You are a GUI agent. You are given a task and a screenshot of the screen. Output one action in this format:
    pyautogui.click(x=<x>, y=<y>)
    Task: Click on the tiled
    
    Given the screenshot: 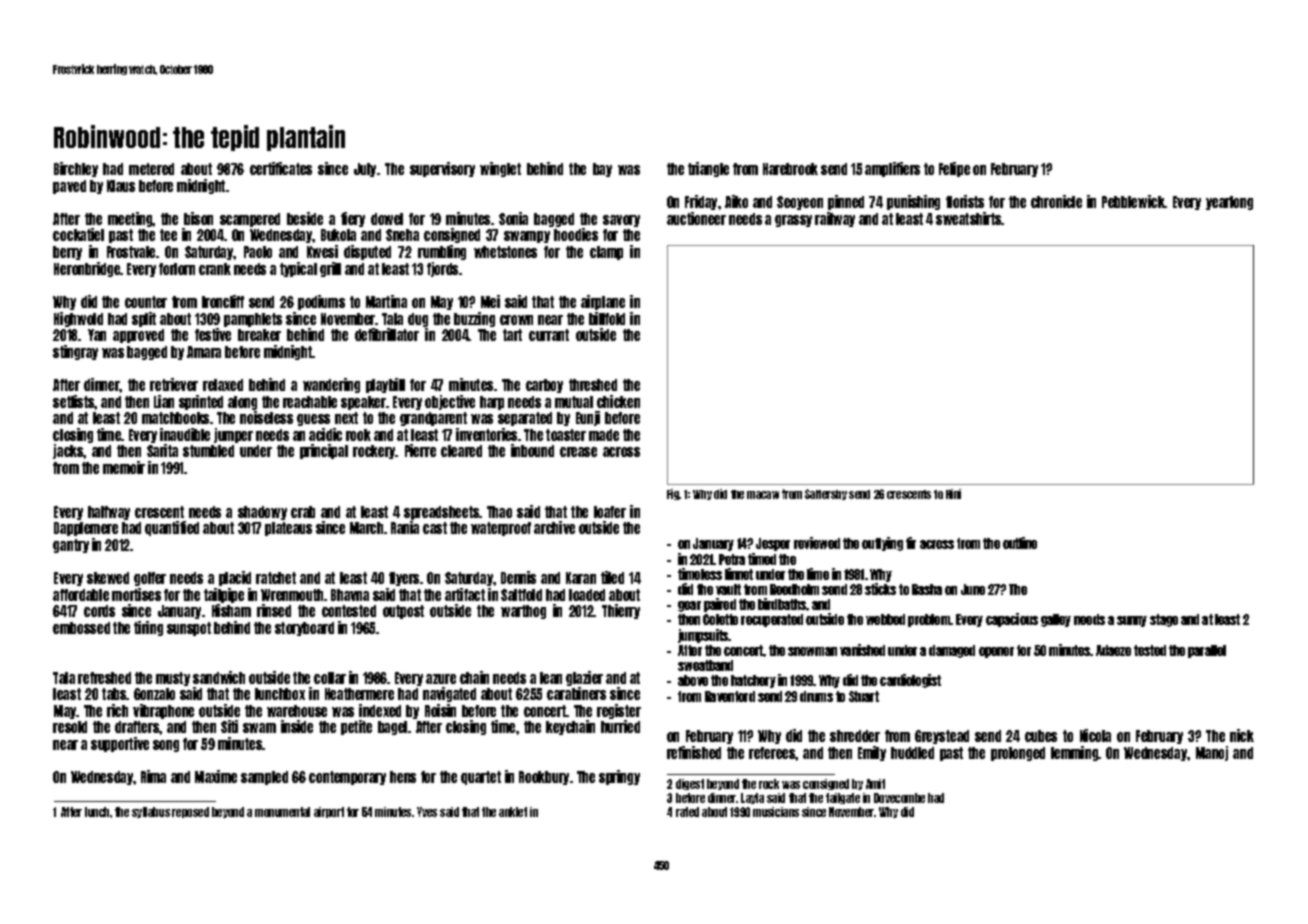 What is the action you would take?
    pyautogui.click(x=612, y=577)
